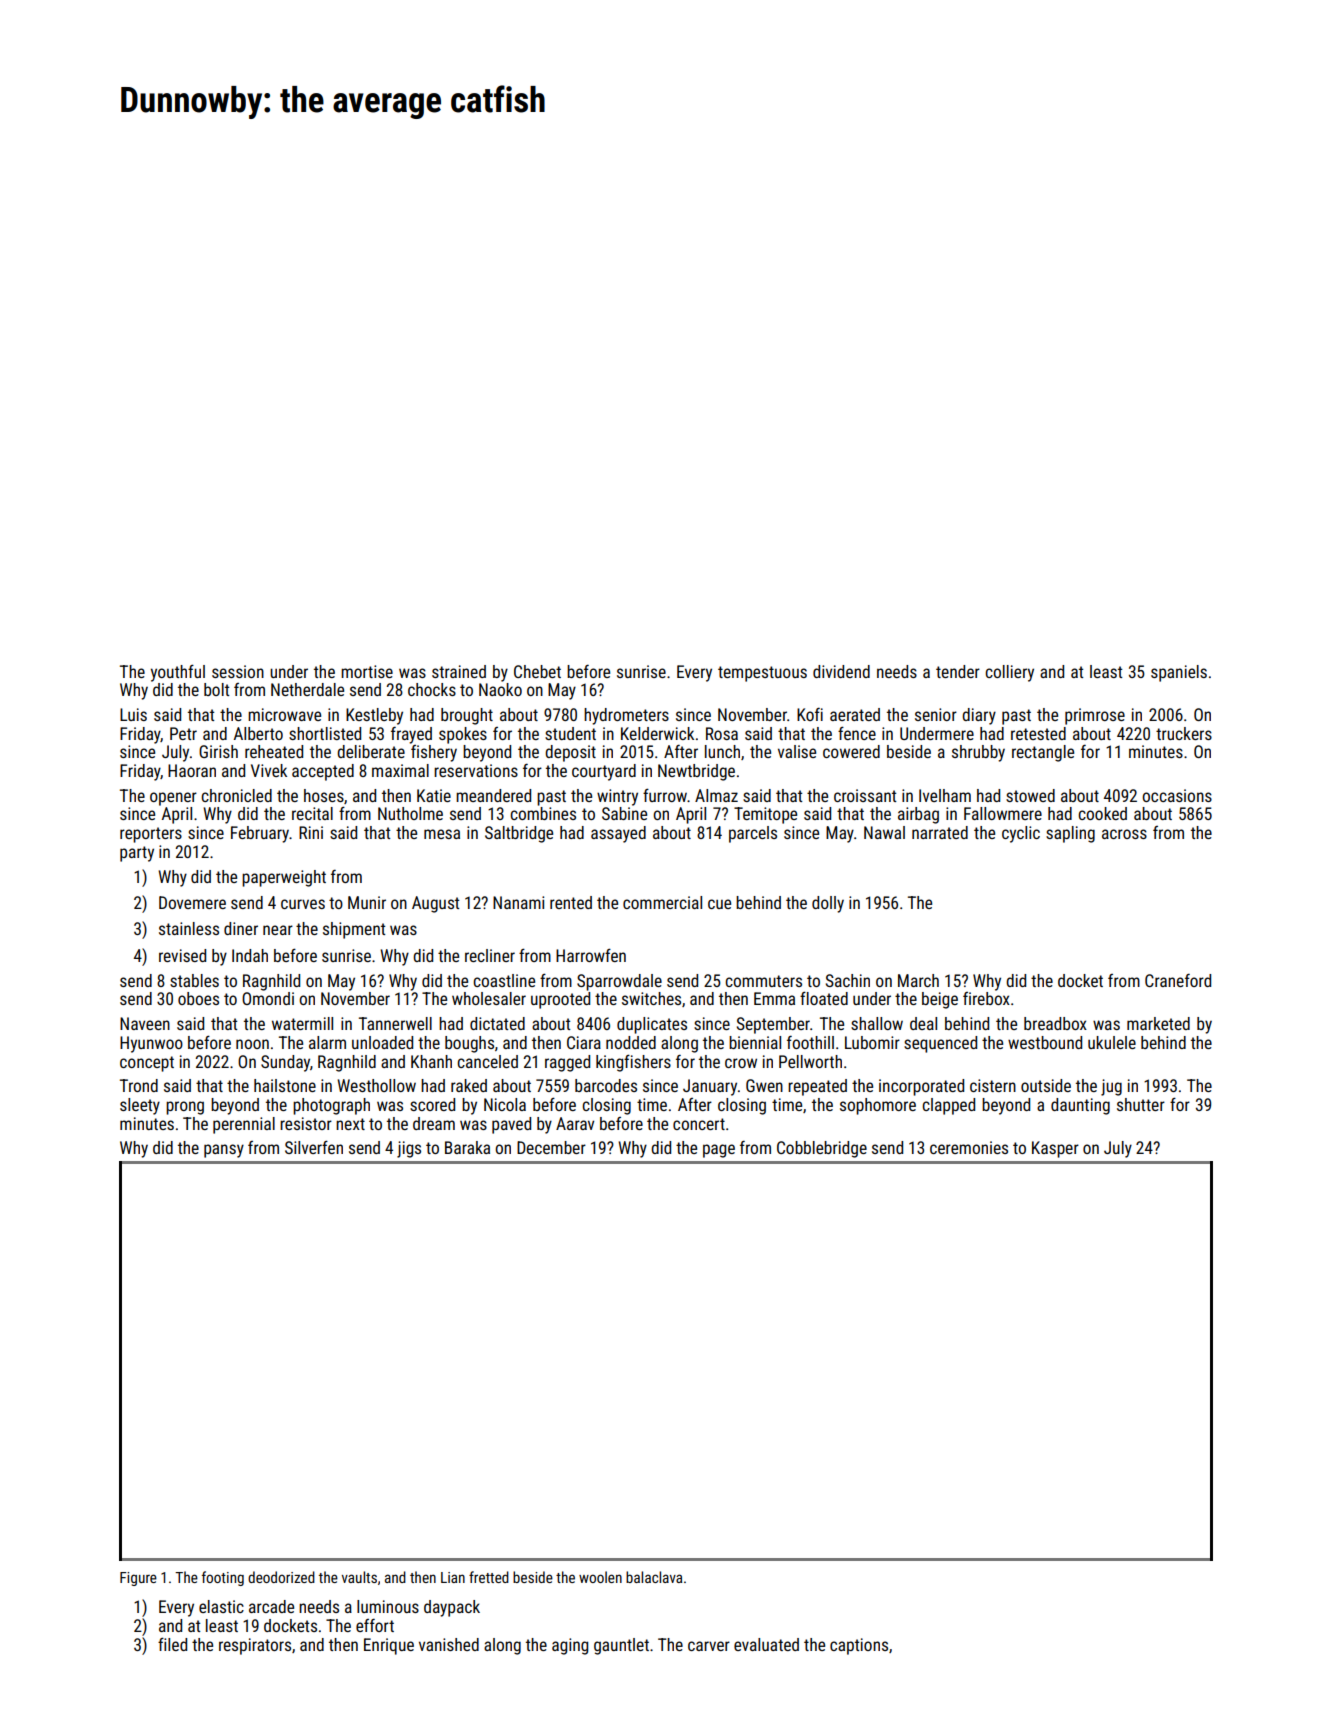 The height and width of the page is (1724, 1332). Describe the element at coordinates (716, 795) in the page. I see `Almaz` at that location.
